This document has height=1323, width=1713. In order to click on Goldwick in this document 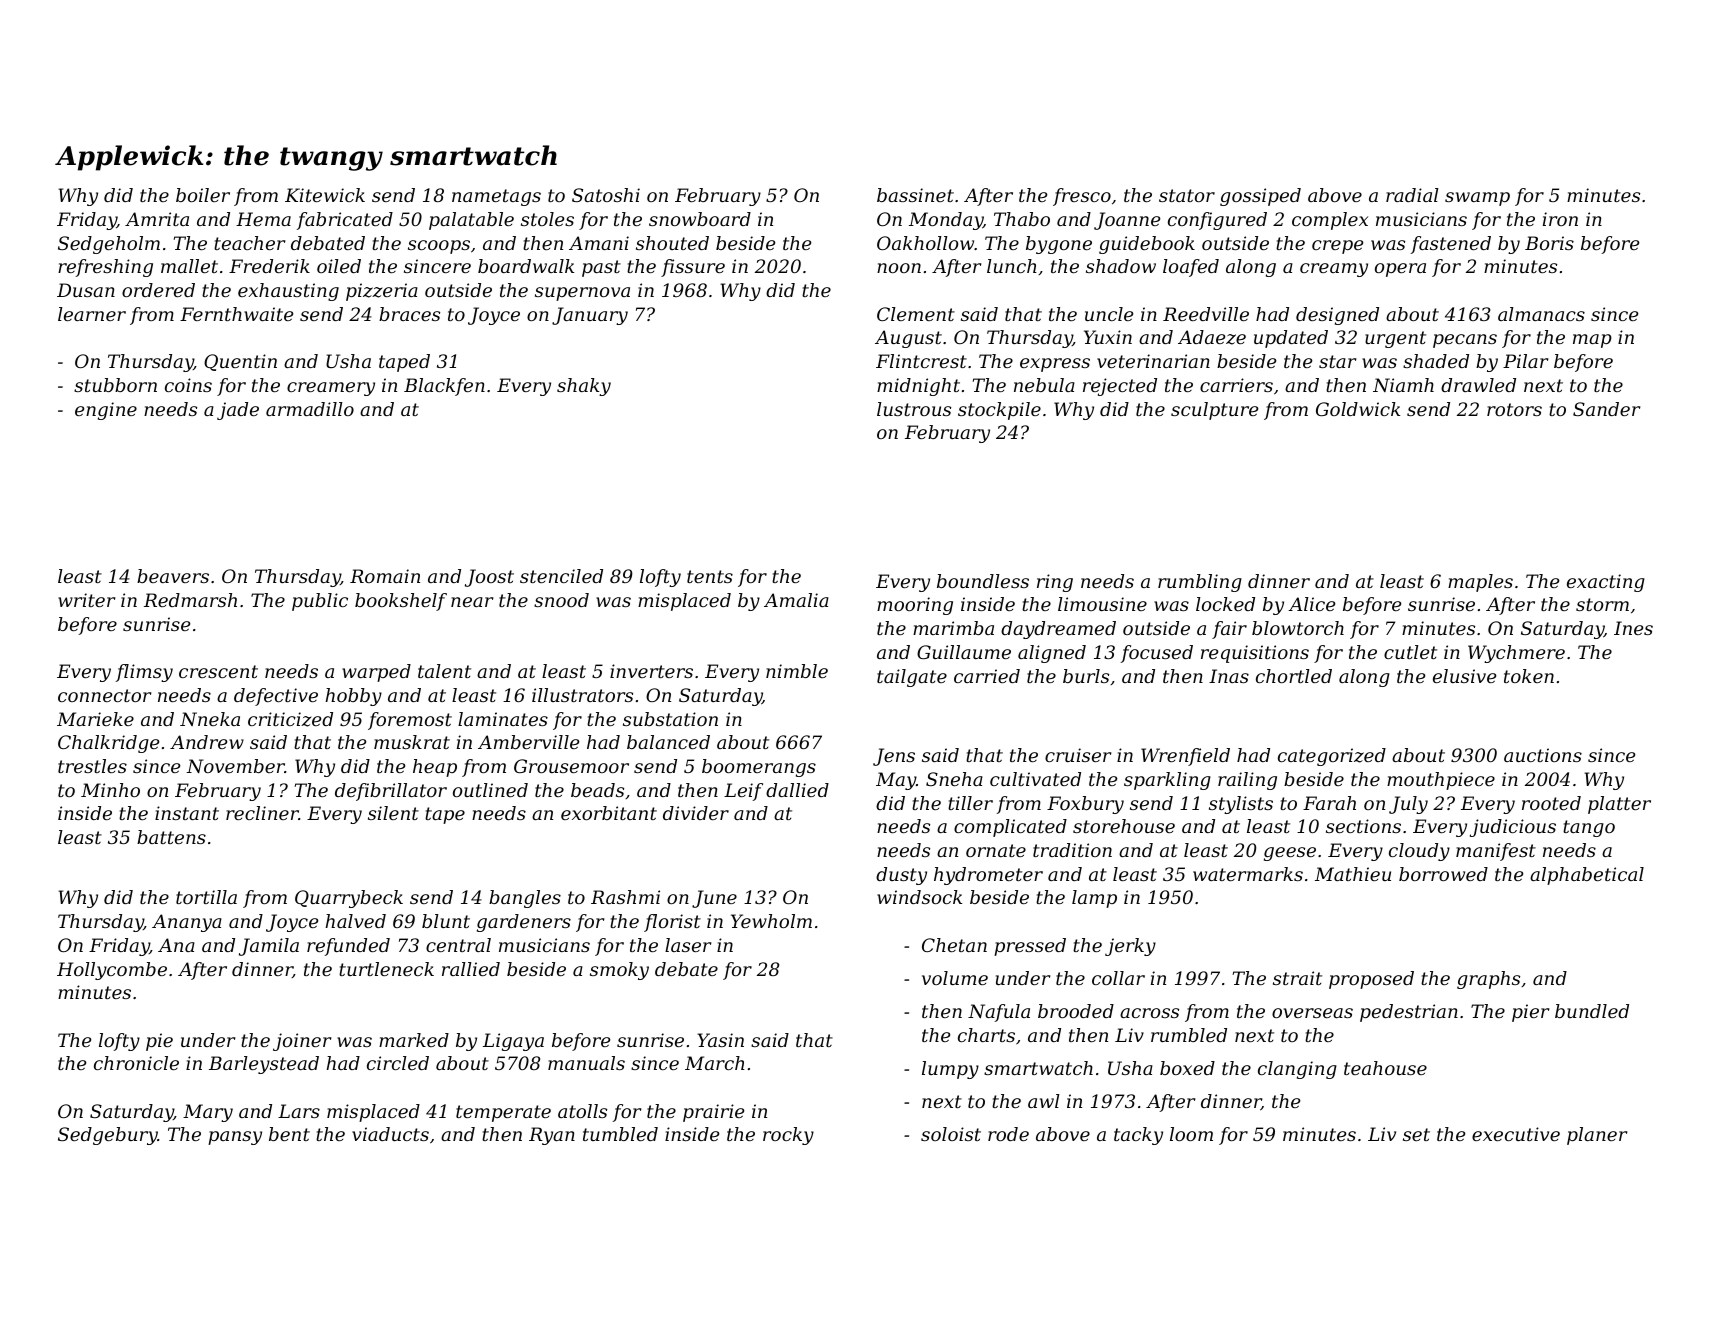, I will do `click(1358, 409)`.
